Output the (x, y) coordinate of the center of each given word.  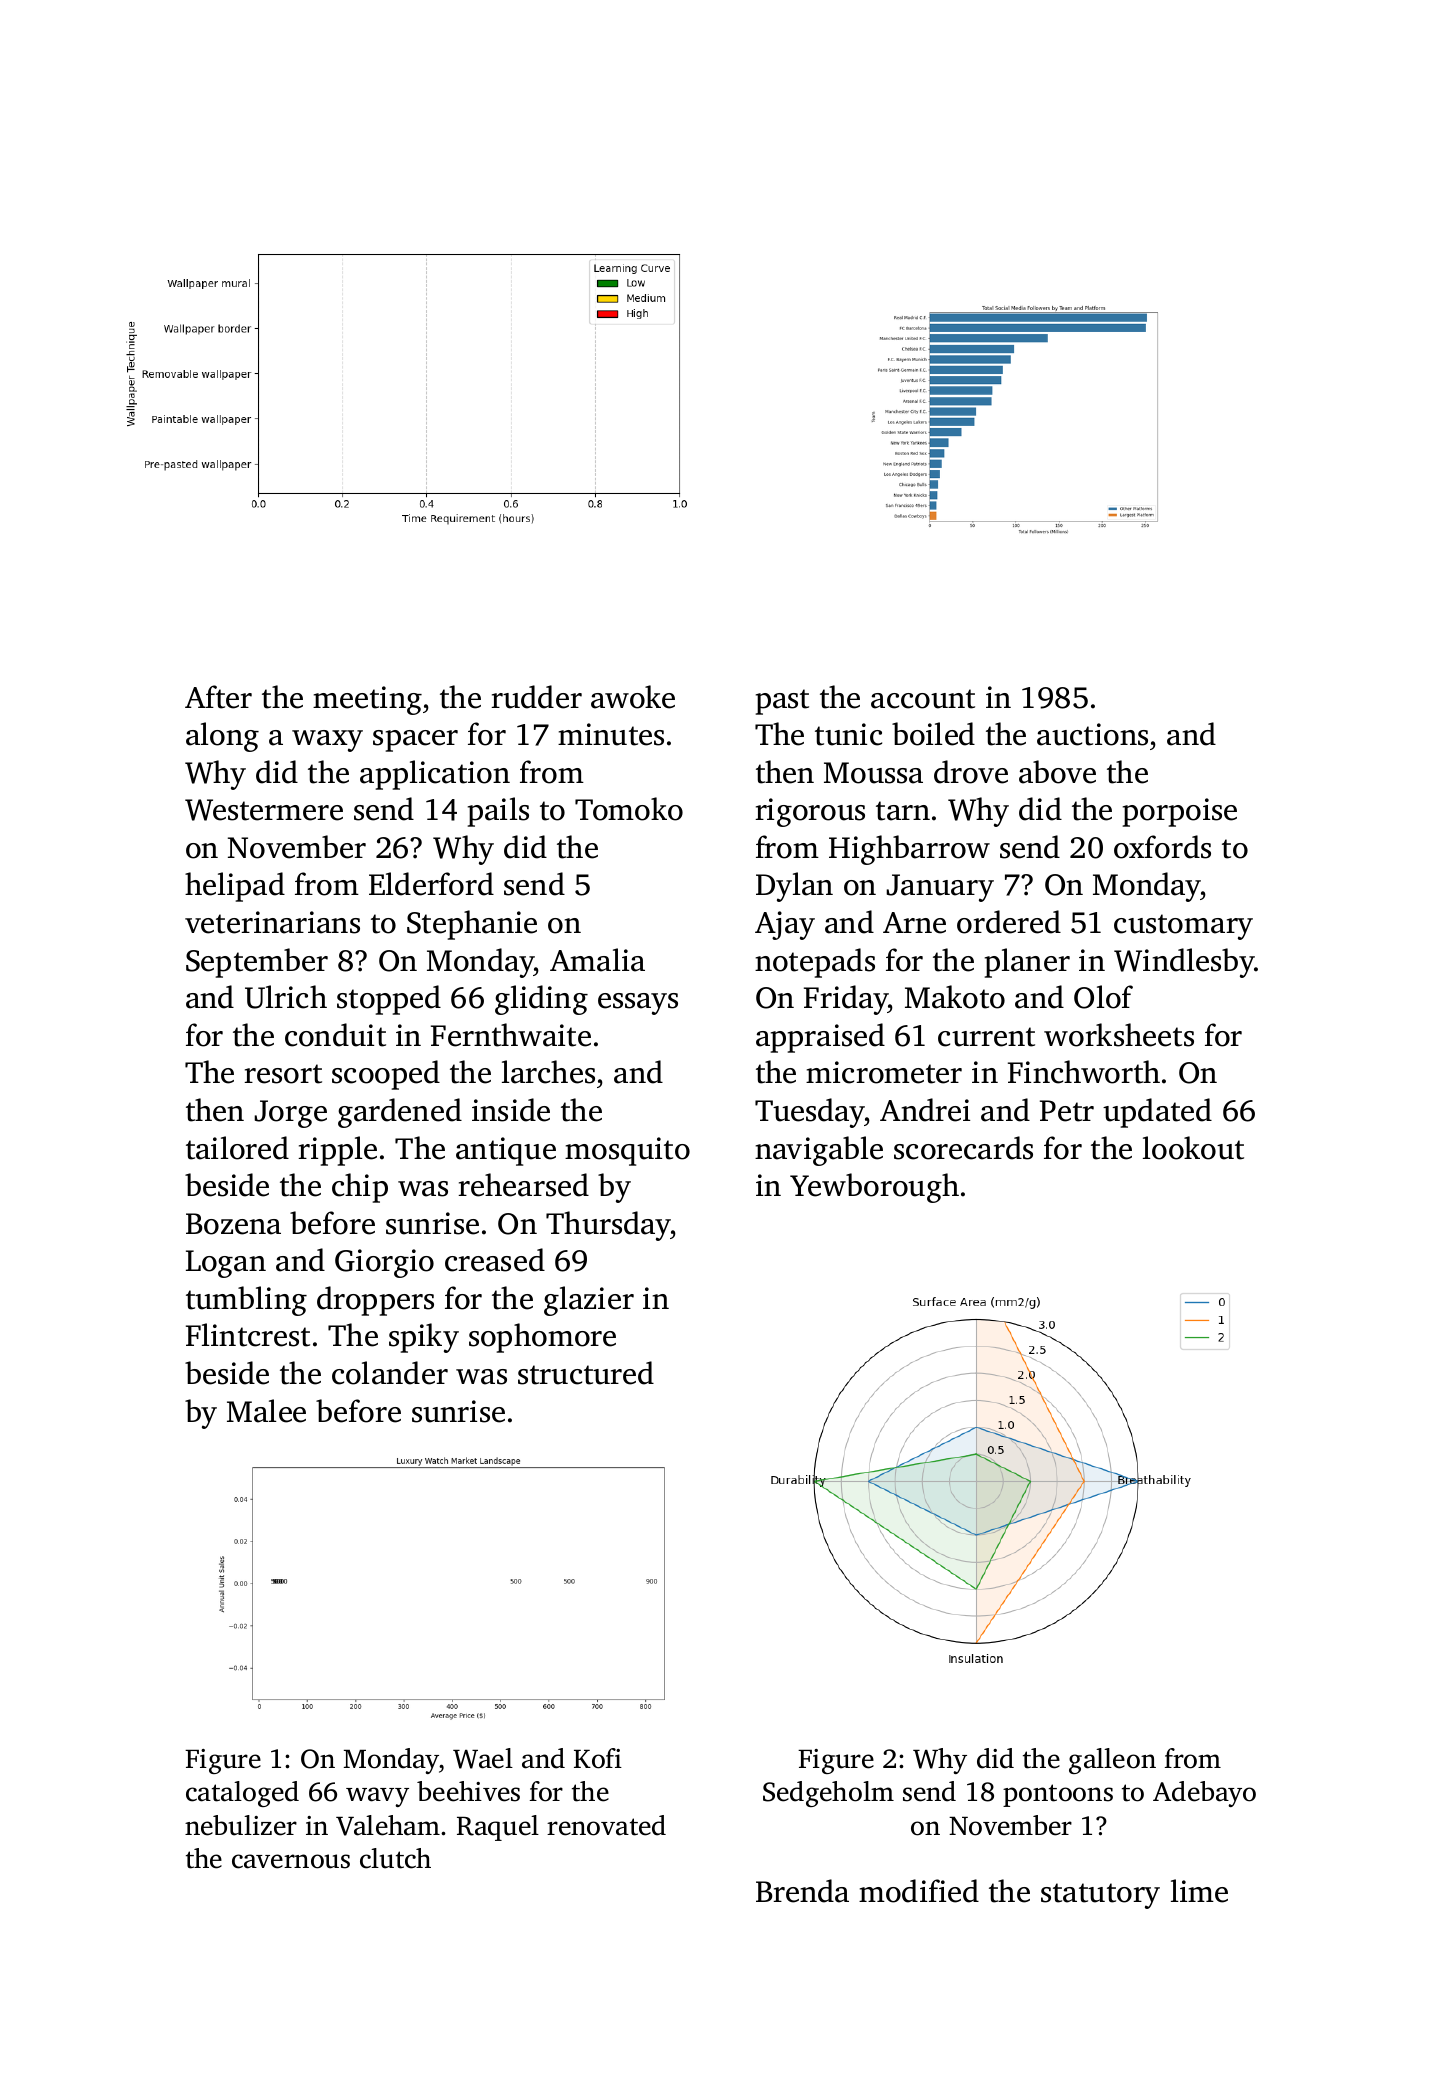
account (923, 699)
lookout (1193, 1148)
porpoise (1180, 812)
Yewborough (874, 1188)
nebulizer (241, 1825)
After (218, 697)
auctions (1092, 734)
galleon (1112, 1761)
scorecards (963, 1148)
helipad (235, 887)
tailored (237, 1148)
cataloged (242, 1794)
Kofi (598, 1758)
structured (586, 1373)
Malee (266, 1411)
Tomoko (629, 809)
